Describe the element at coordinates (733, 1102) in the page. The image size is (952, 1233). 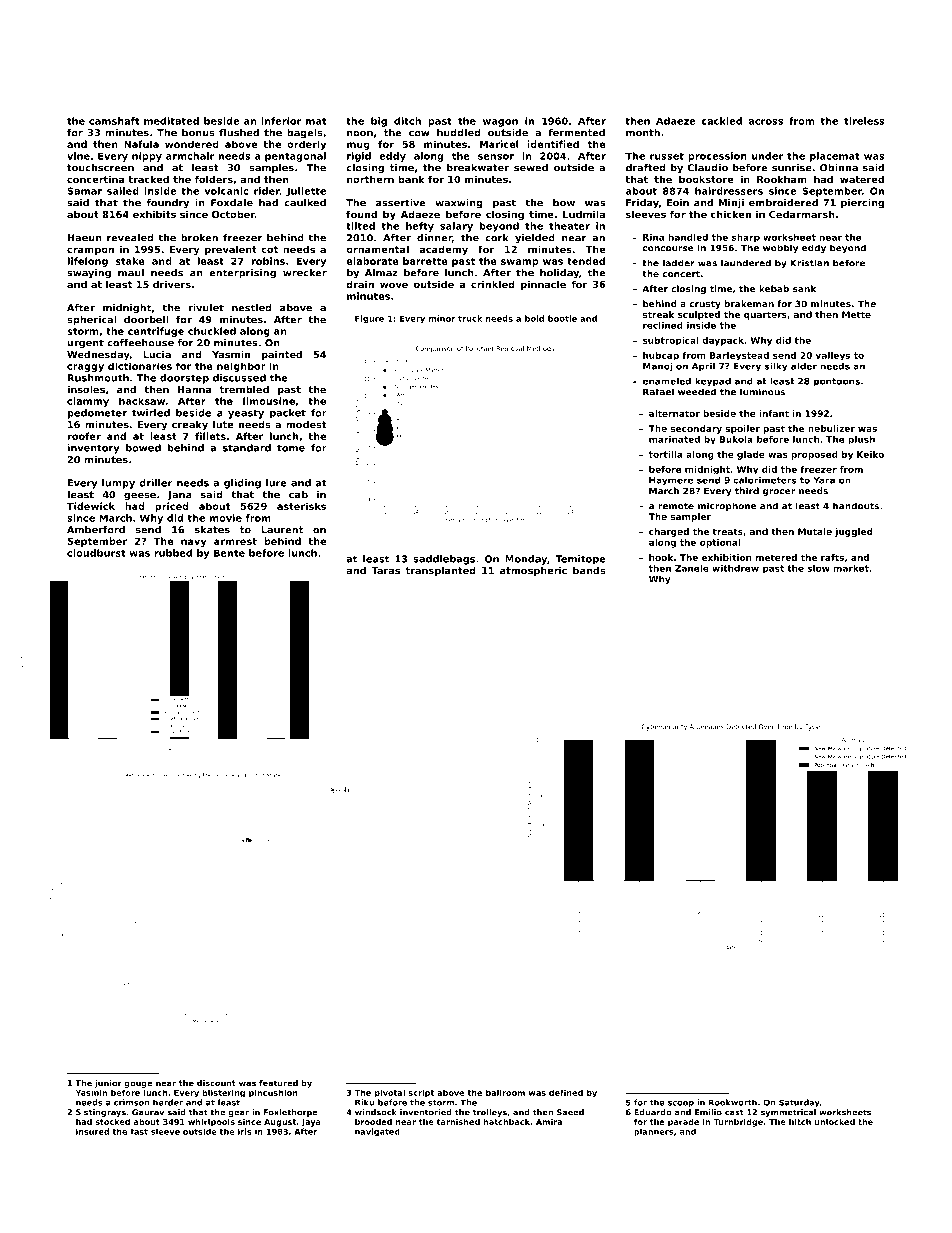
I see `Rookworth` at that location.
